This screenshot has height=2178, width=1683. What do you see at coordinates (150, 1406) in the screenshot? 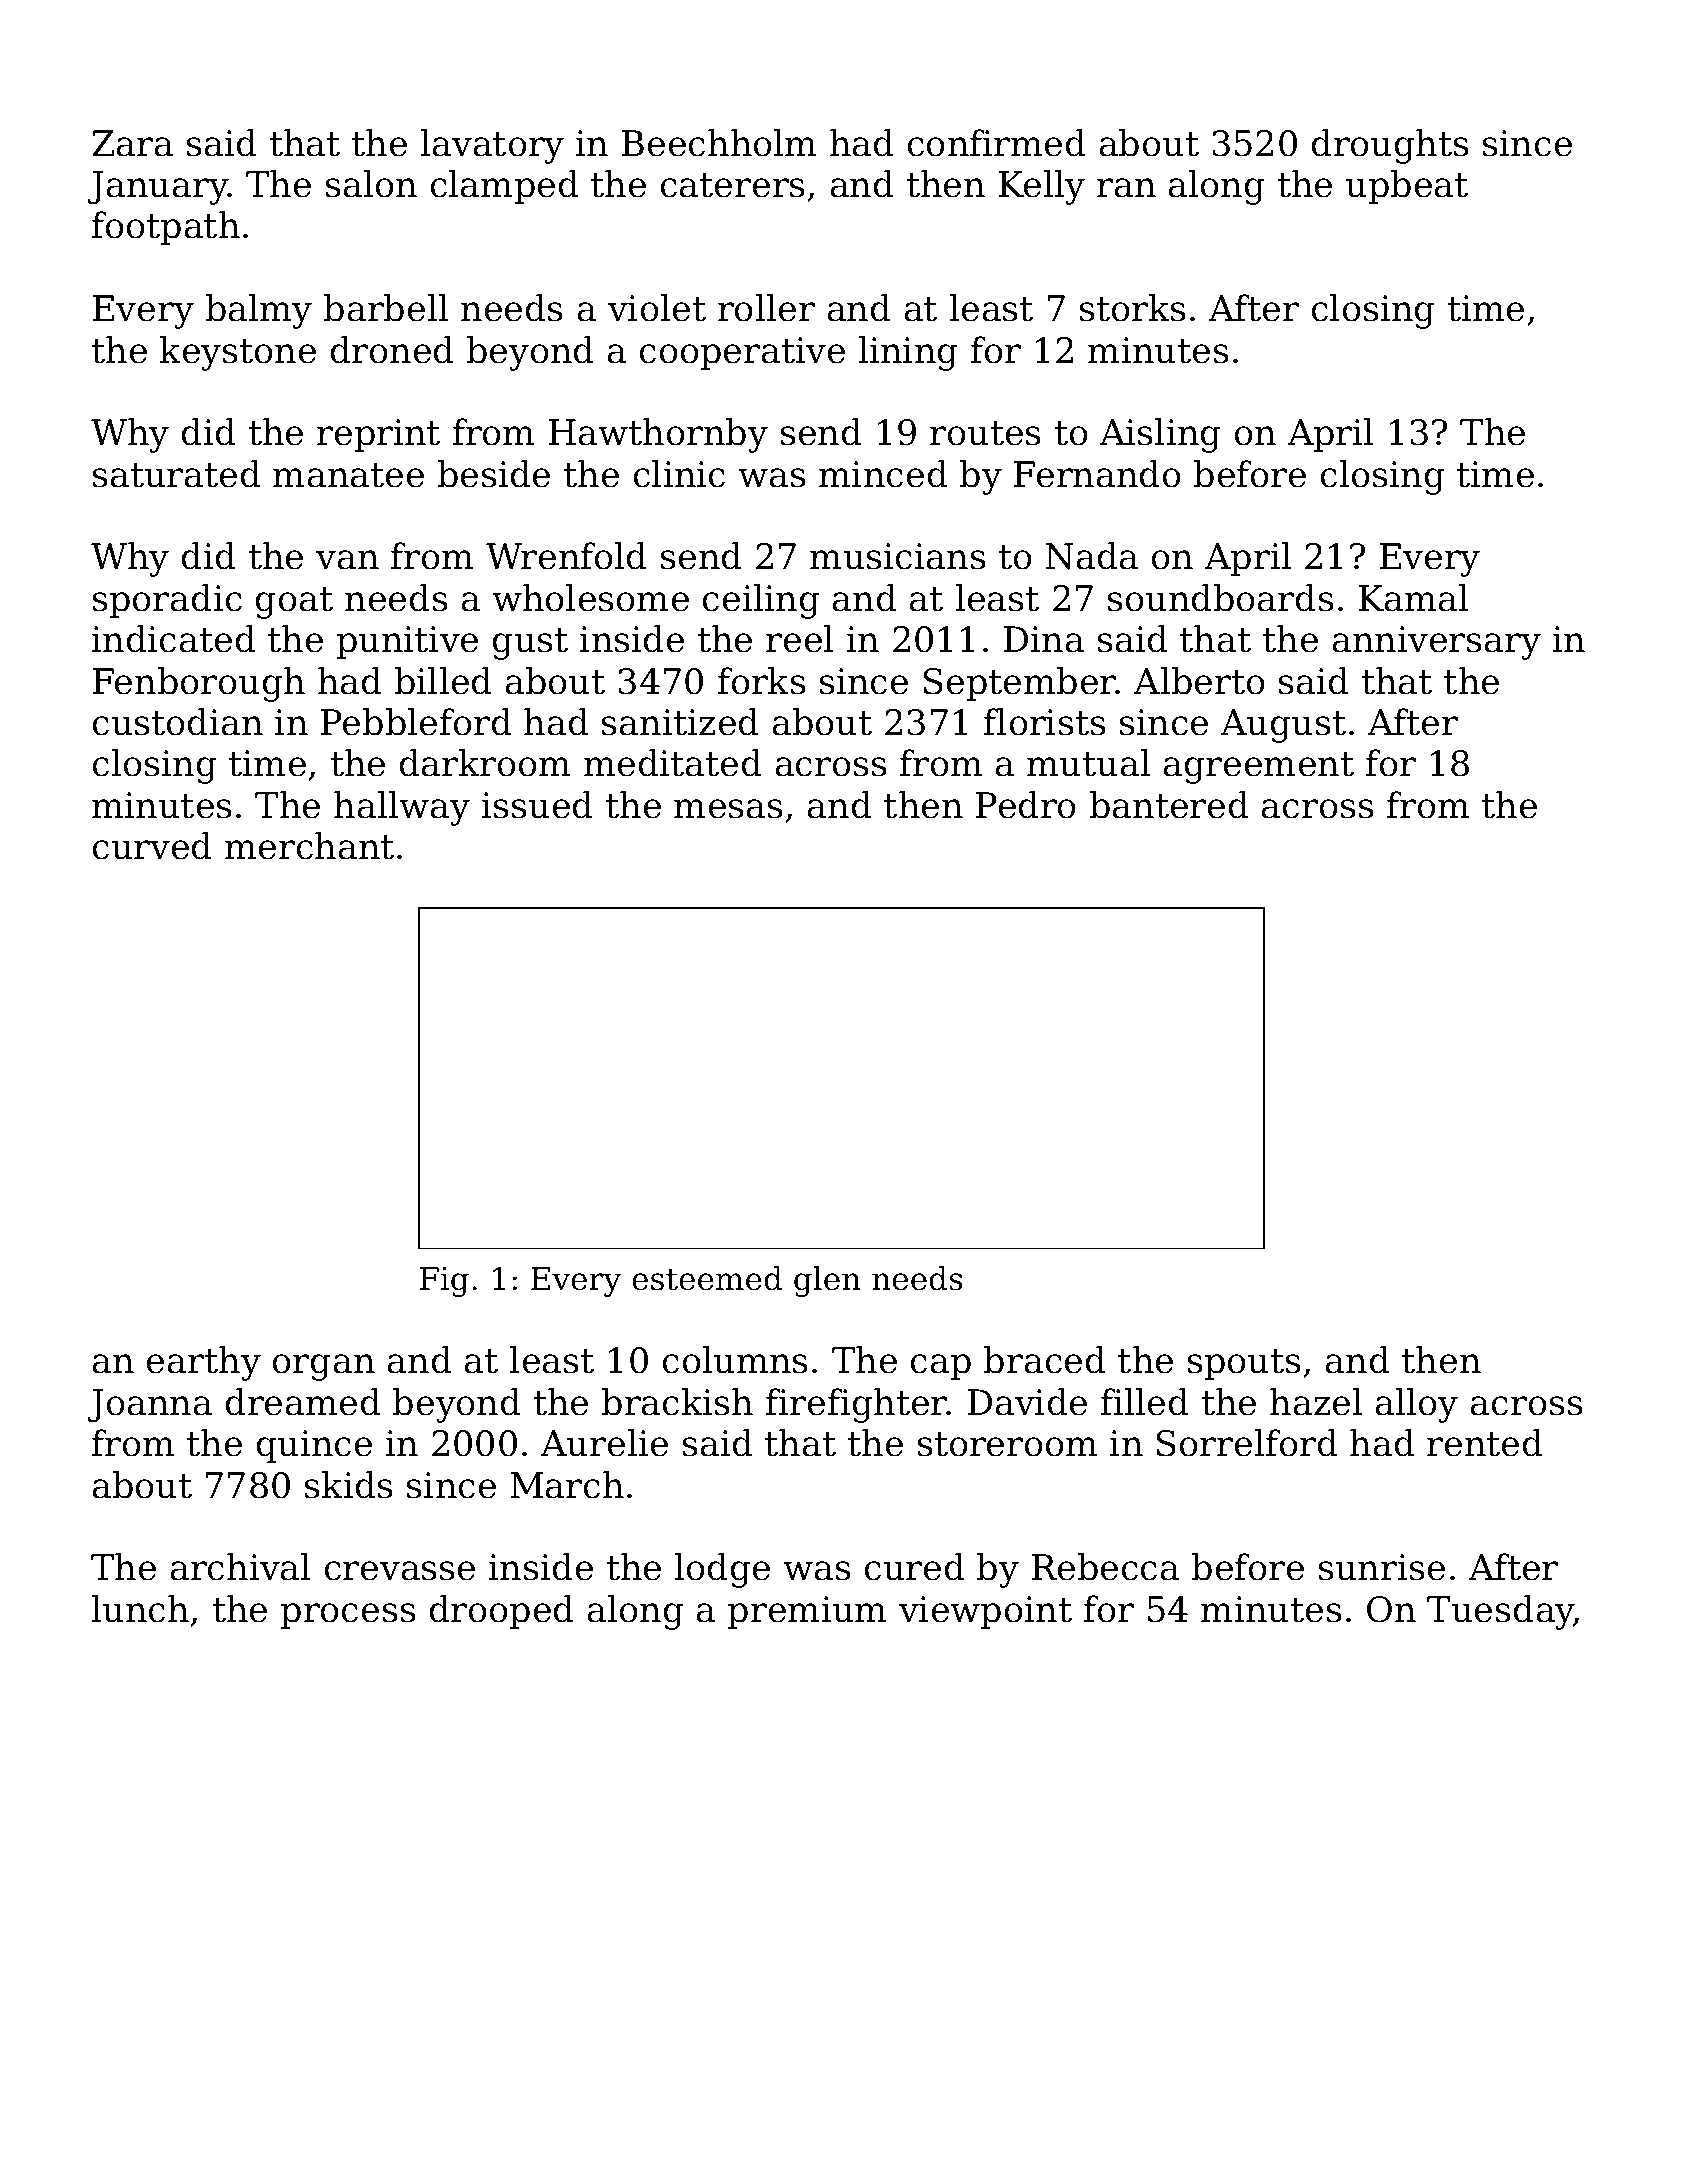
I see `Joanna` at bounding box center [150, 1406].
